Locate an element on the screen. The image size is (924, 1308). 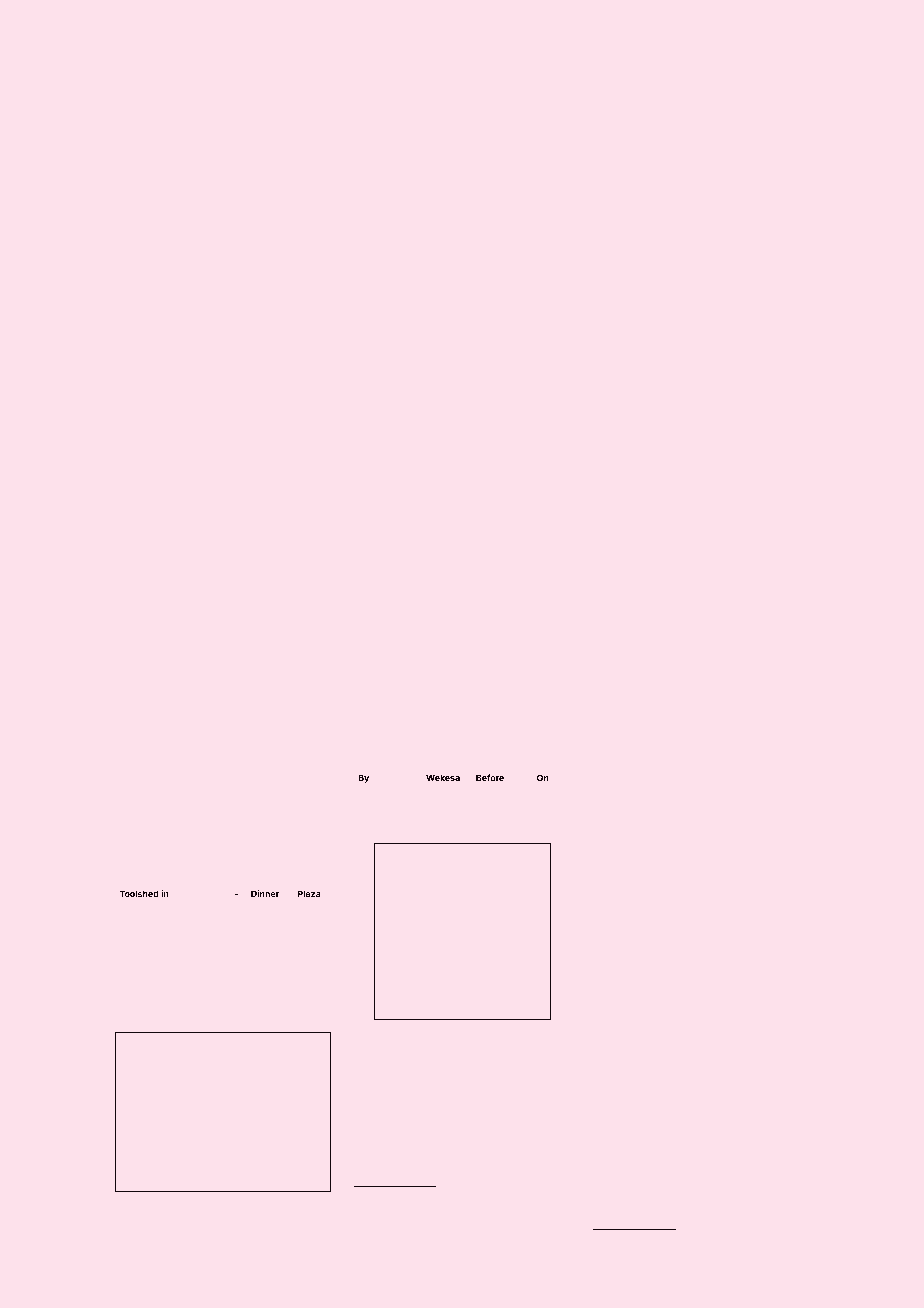
sweatshirts is located at coordinates (137, 995).
